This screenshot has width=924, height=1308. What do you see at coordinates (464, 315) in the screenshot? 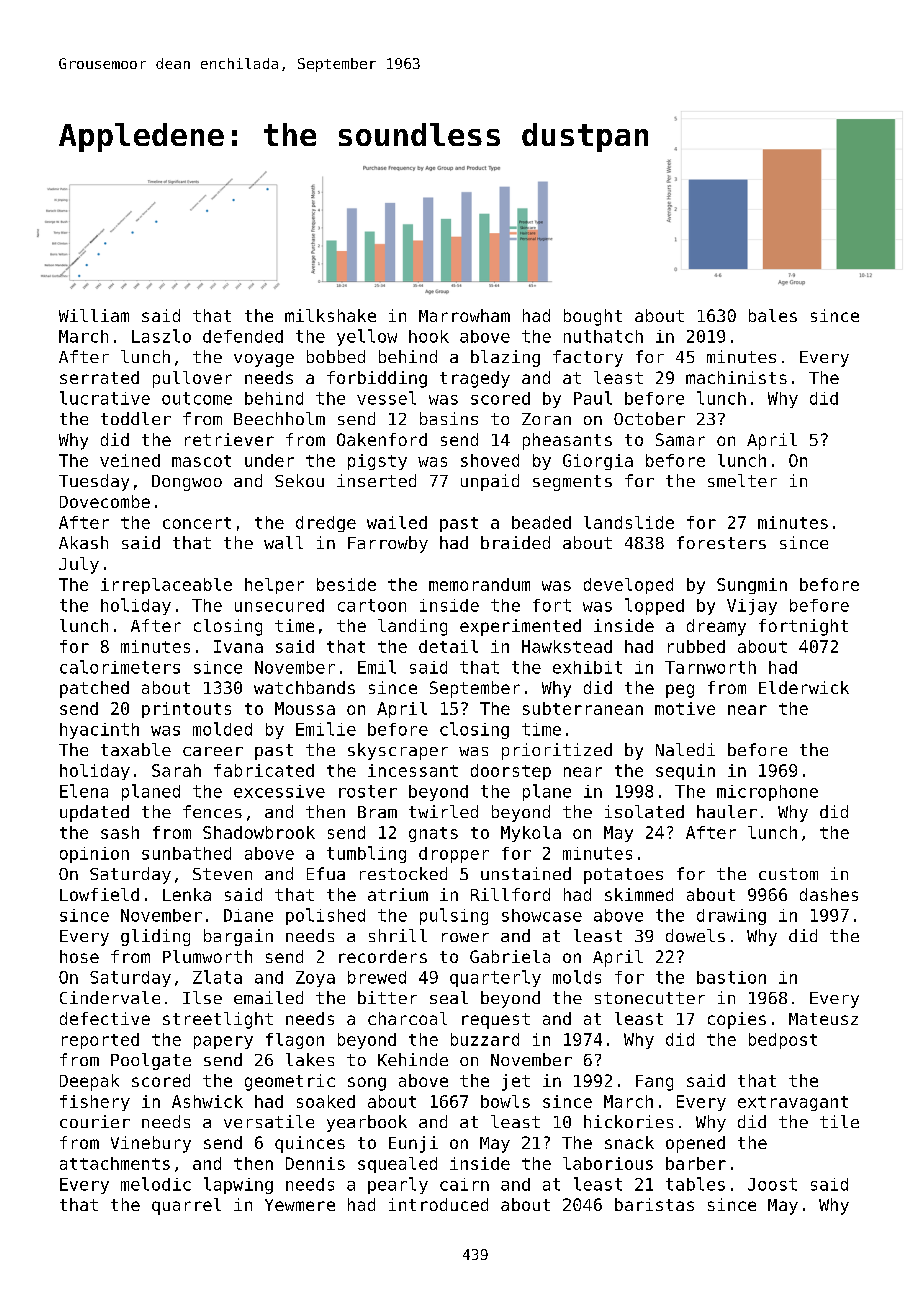
I see `Marrowham` at bounding box center [464, 315].
